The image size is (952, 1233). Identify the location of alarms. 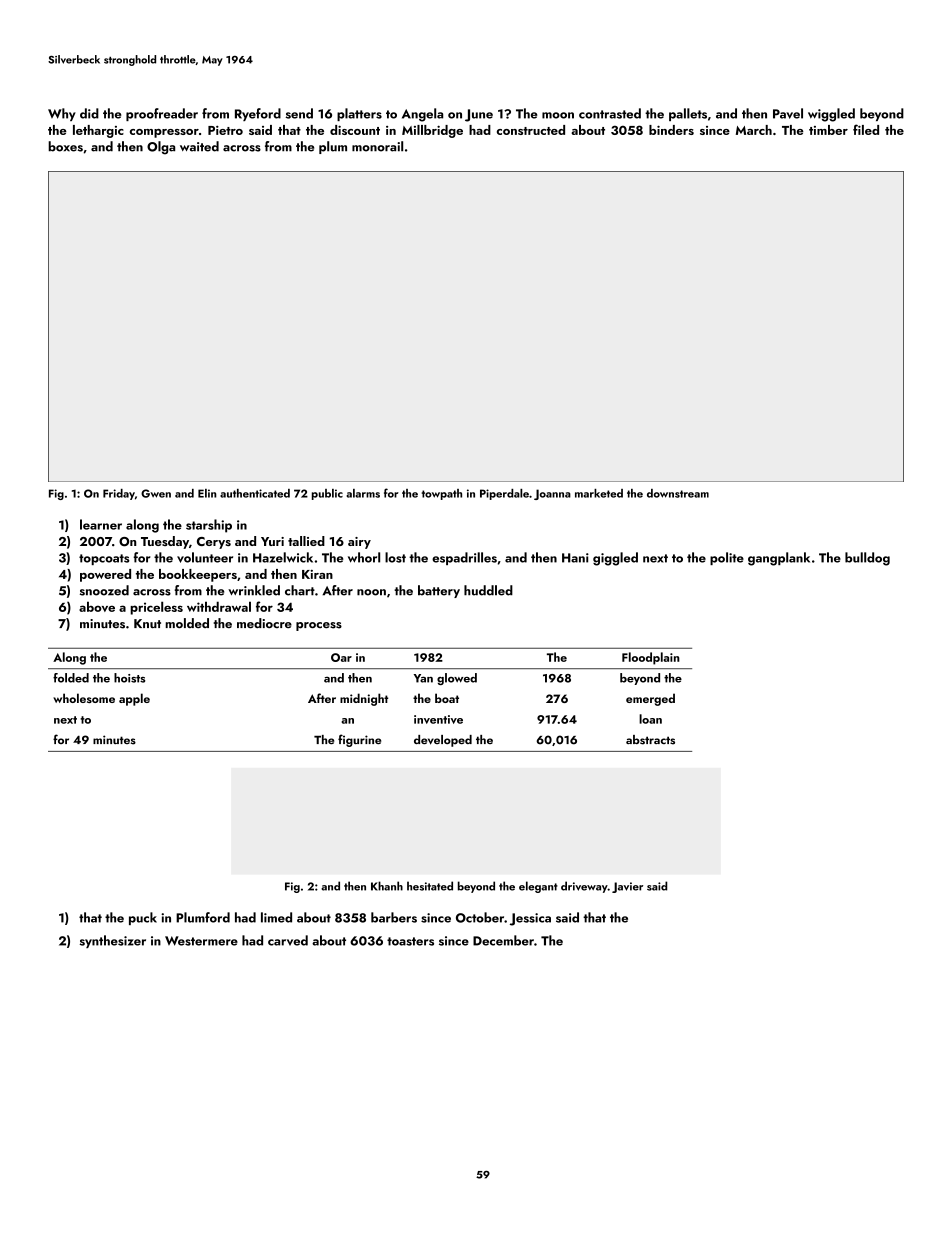
(363, 493).
